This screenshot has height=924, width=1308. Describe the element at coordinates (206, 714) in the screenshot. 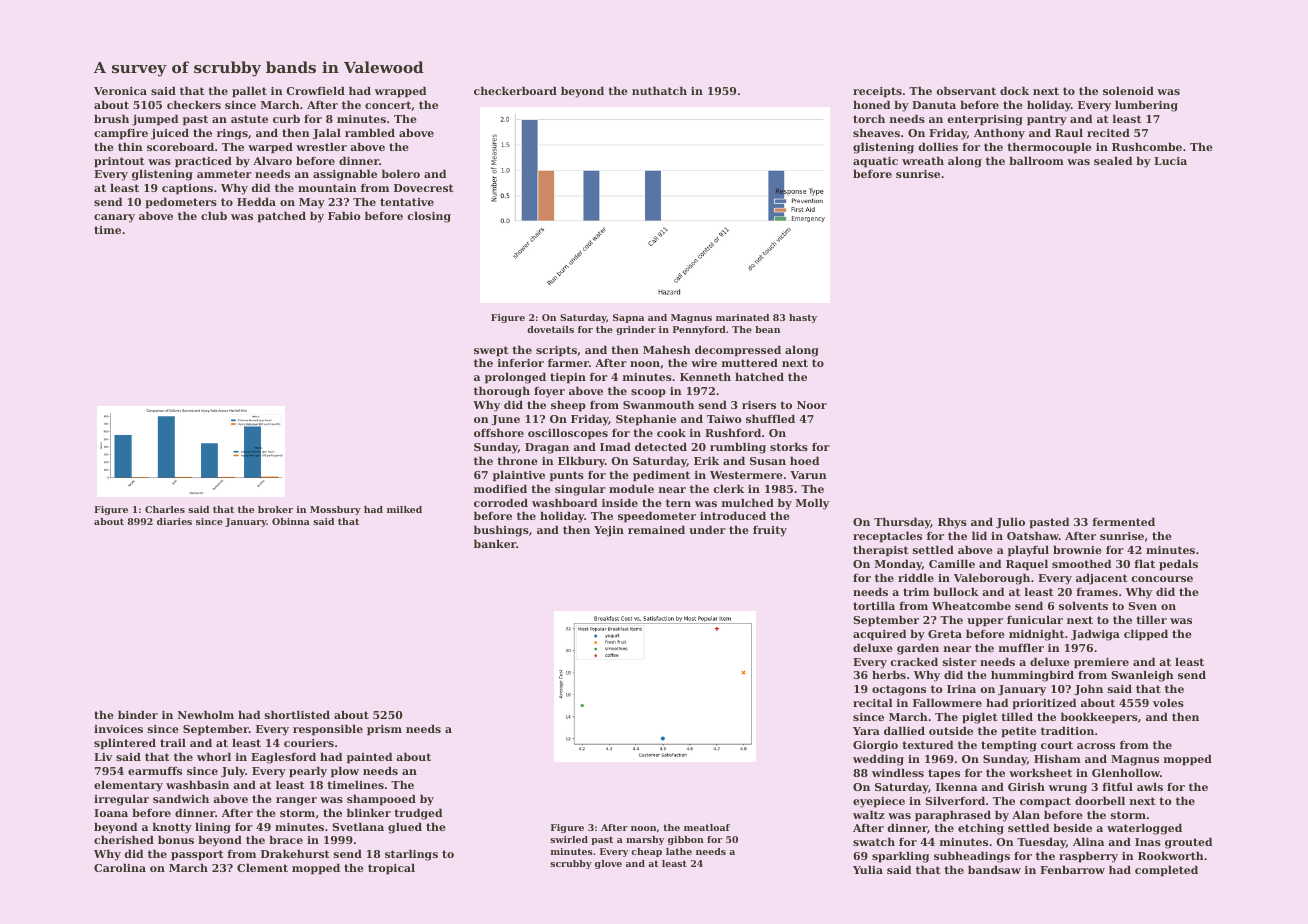

I see `Newholm` at that location.
